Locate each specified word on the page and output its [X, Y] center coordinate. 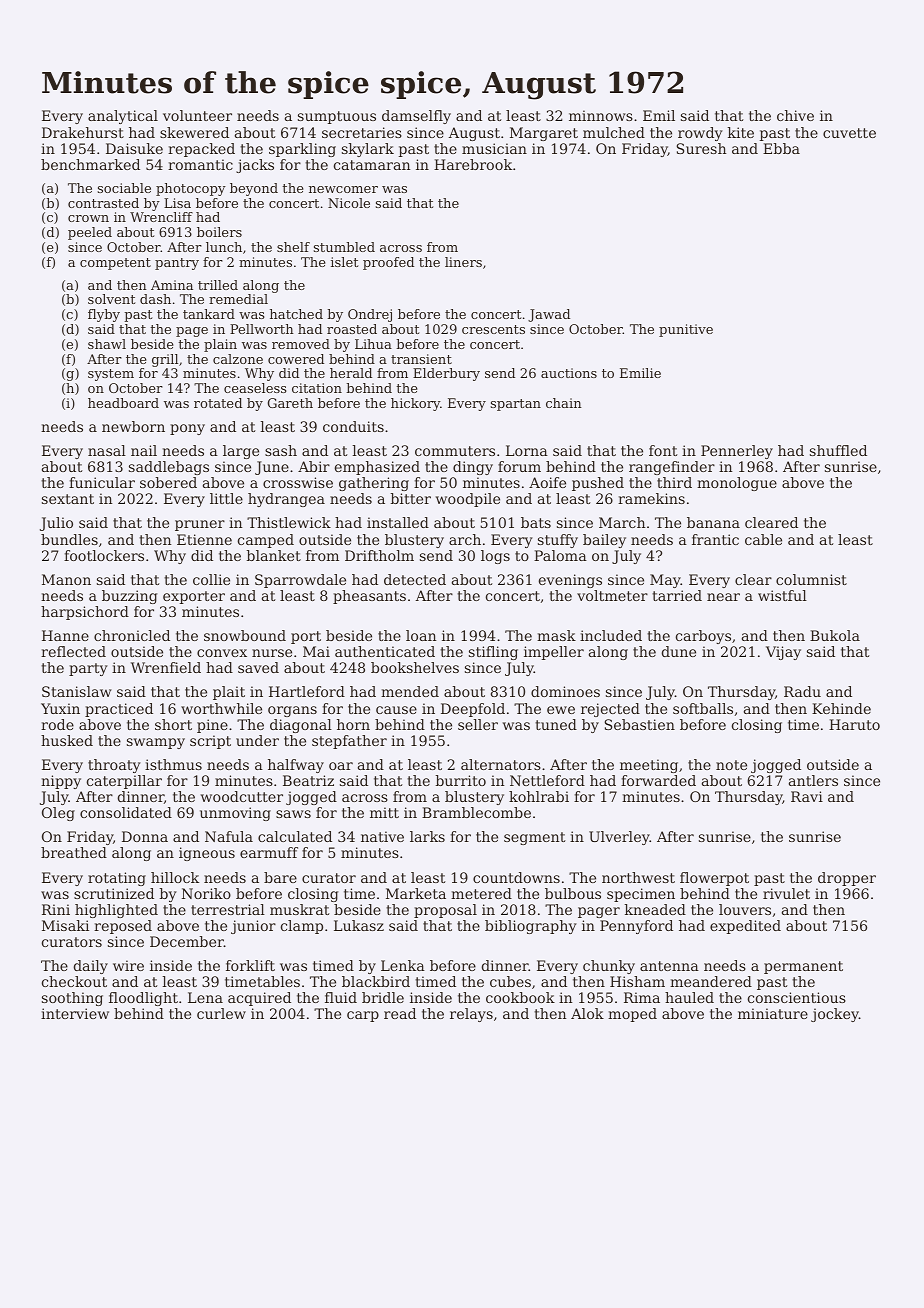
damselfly [416, 117]
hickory [415, 404]
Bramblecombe [476, 812]
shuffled [838, 450]
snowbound [245, 635]
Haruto [854, 724]
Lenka [403, 965]
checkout [74, 981]
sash [281, 450]
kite [741, 132]
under [257, 740]
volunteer [197, 115]
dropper [847, 879]
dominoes [565, 691]
